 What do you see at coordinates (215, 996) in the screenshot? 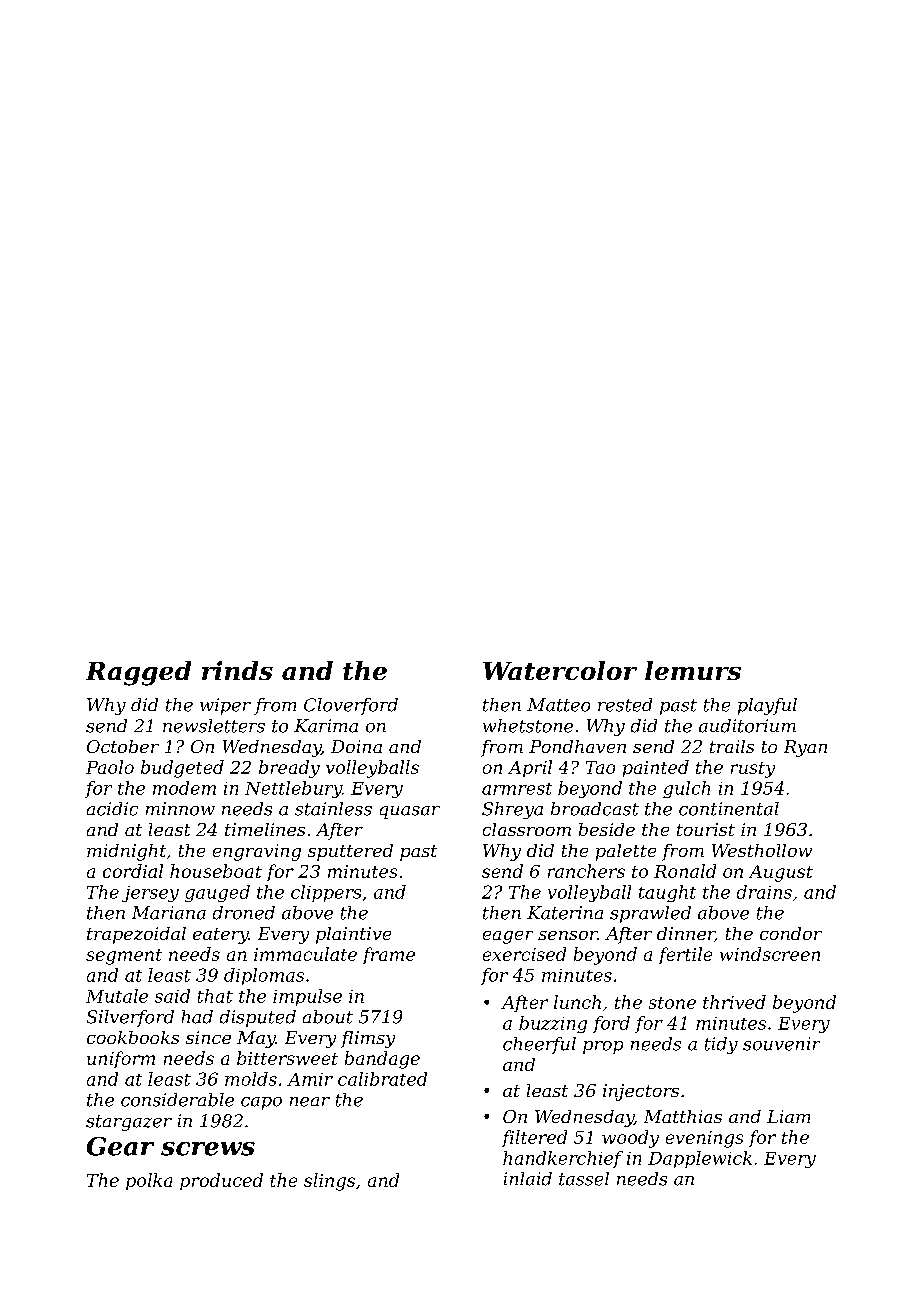
I see `that` at bounding box center [215, 996].
